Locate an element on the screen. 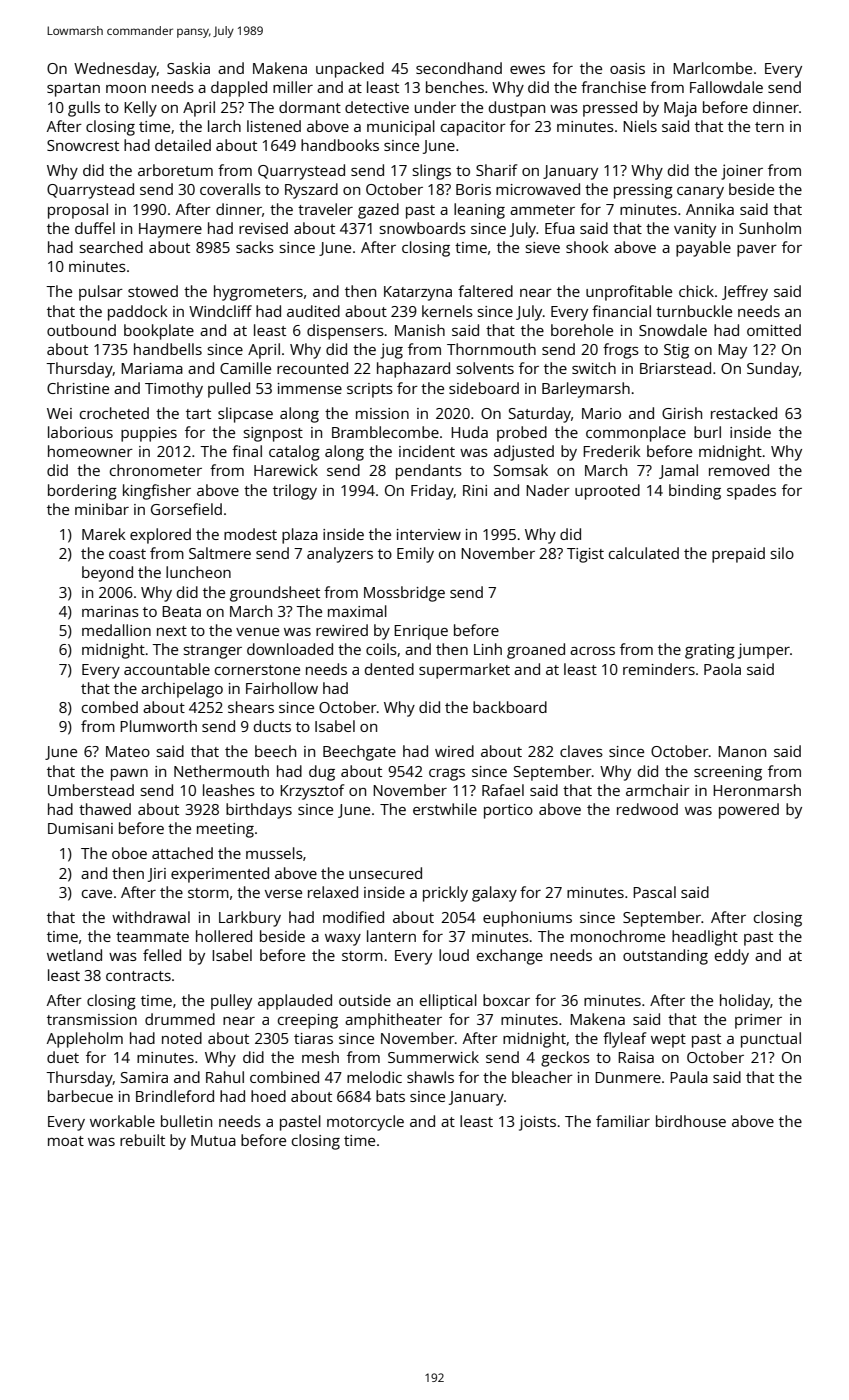  cave is located at coordinates (97, 894).
